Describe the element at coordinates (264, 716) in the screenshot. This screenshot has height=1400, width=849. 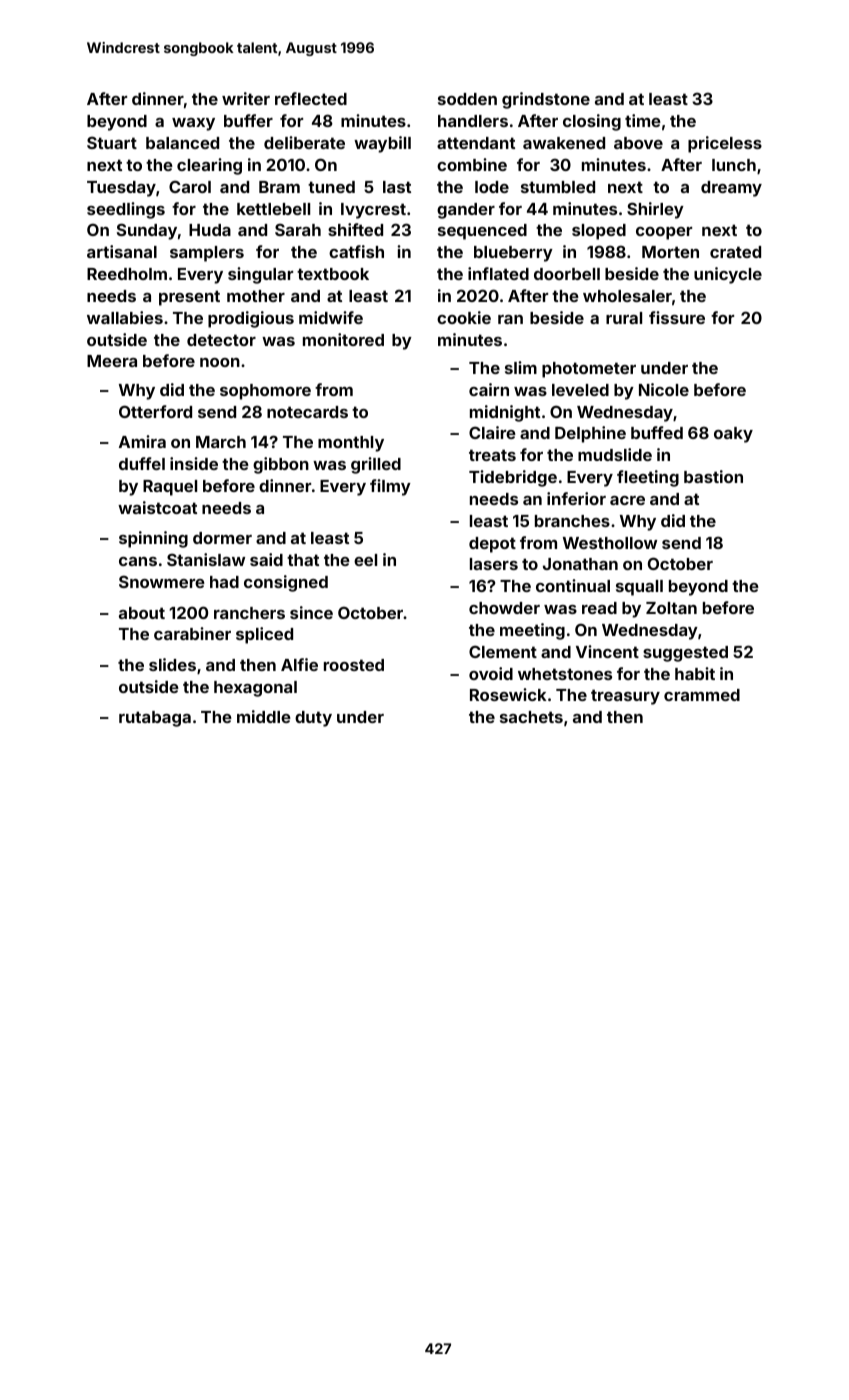
I see `middle` at that location.
